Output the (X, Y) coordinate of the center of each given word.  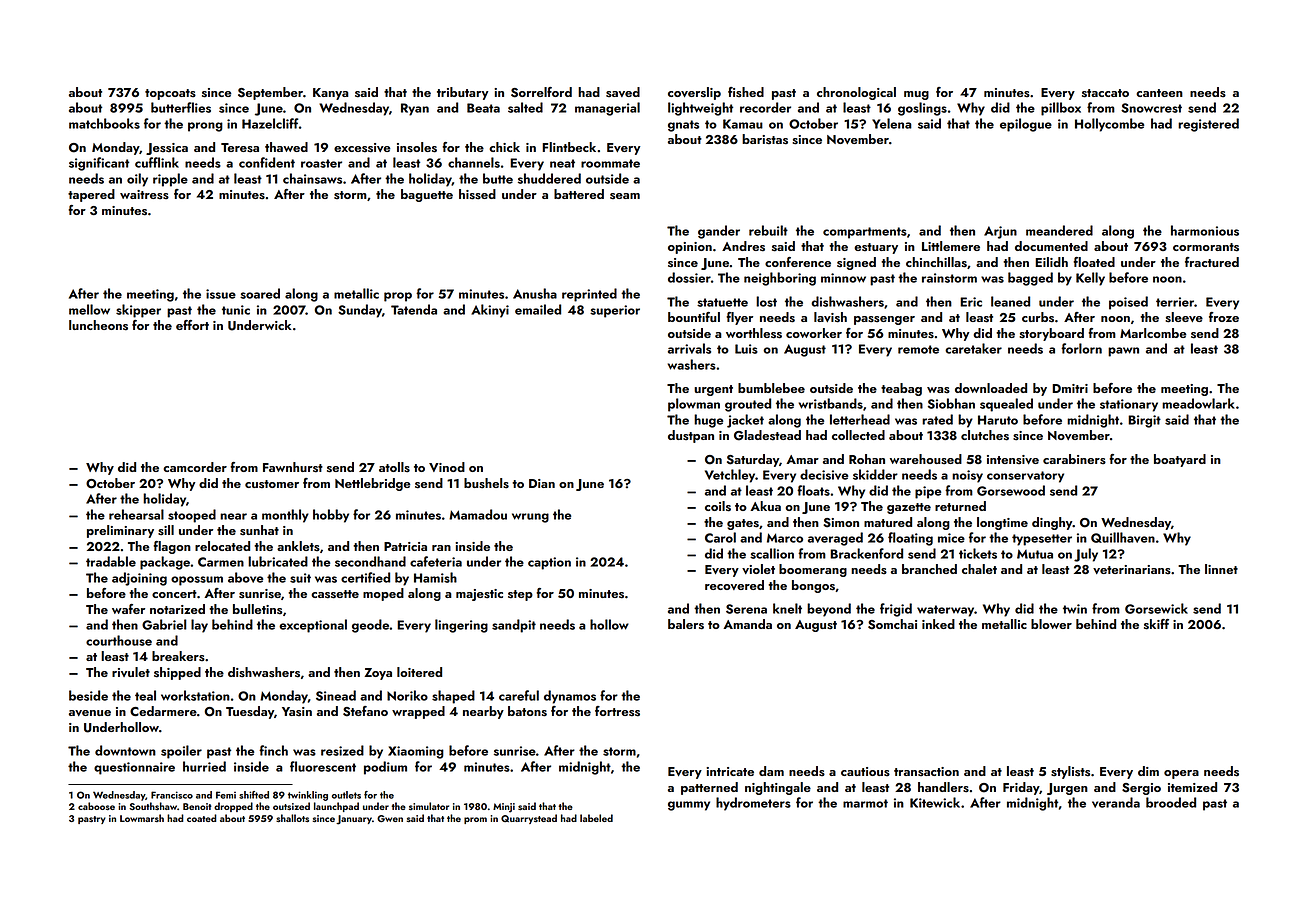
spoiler (181, 752)
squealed (1006, 405)
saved (623, 92)
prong (205, 127)
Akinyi (490, 311)
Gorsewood (1011, 490)
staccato (1105, 93)
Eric (971, 302)
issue (221, 294)
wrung (530, 518)
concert (174, 594)
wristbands (830, 403)
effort (192, 325)
